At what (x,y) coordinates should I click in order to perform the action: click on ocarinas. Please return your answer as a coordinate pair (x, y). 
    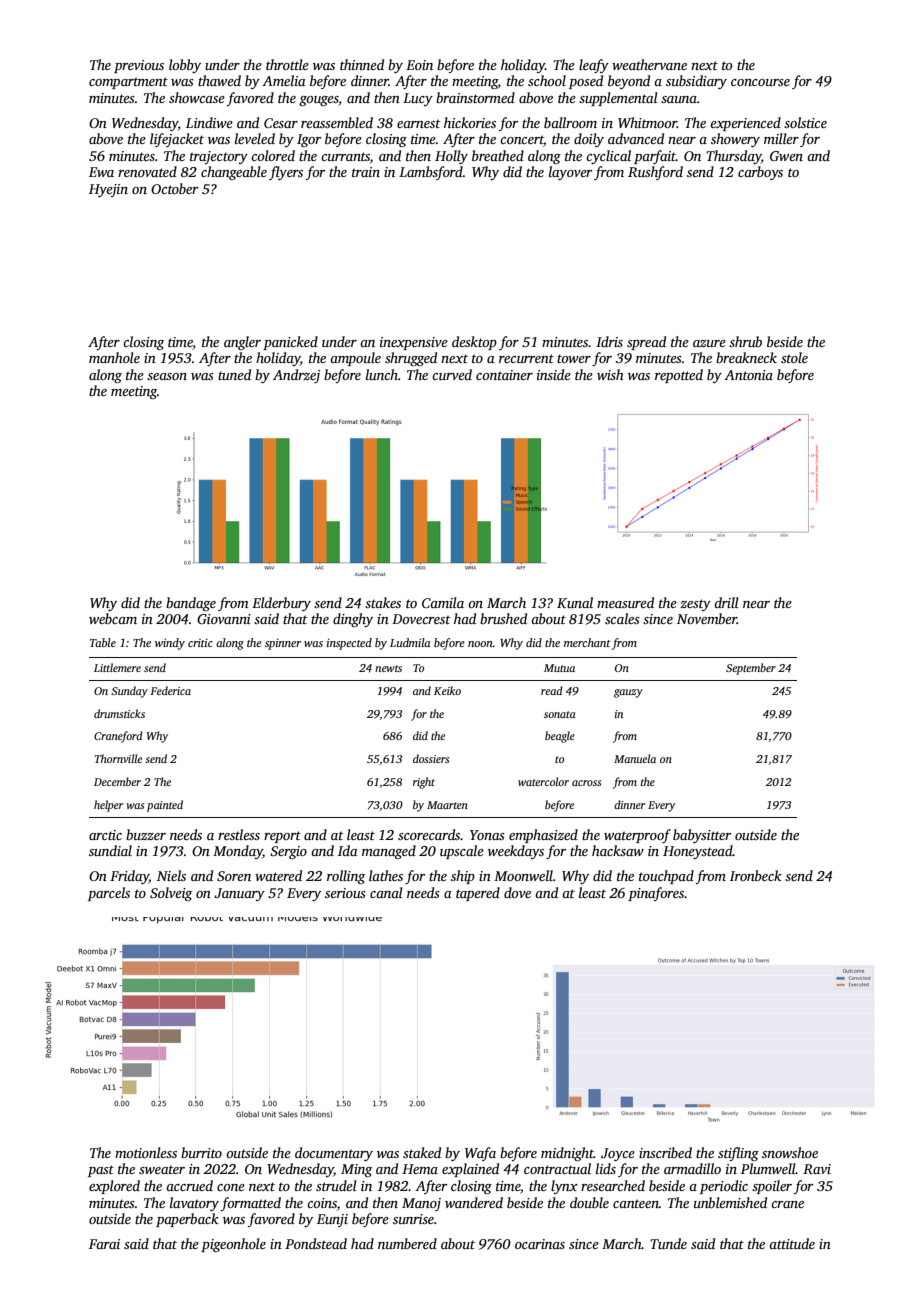
    Looking at the image, I should click on (540, 1244).
